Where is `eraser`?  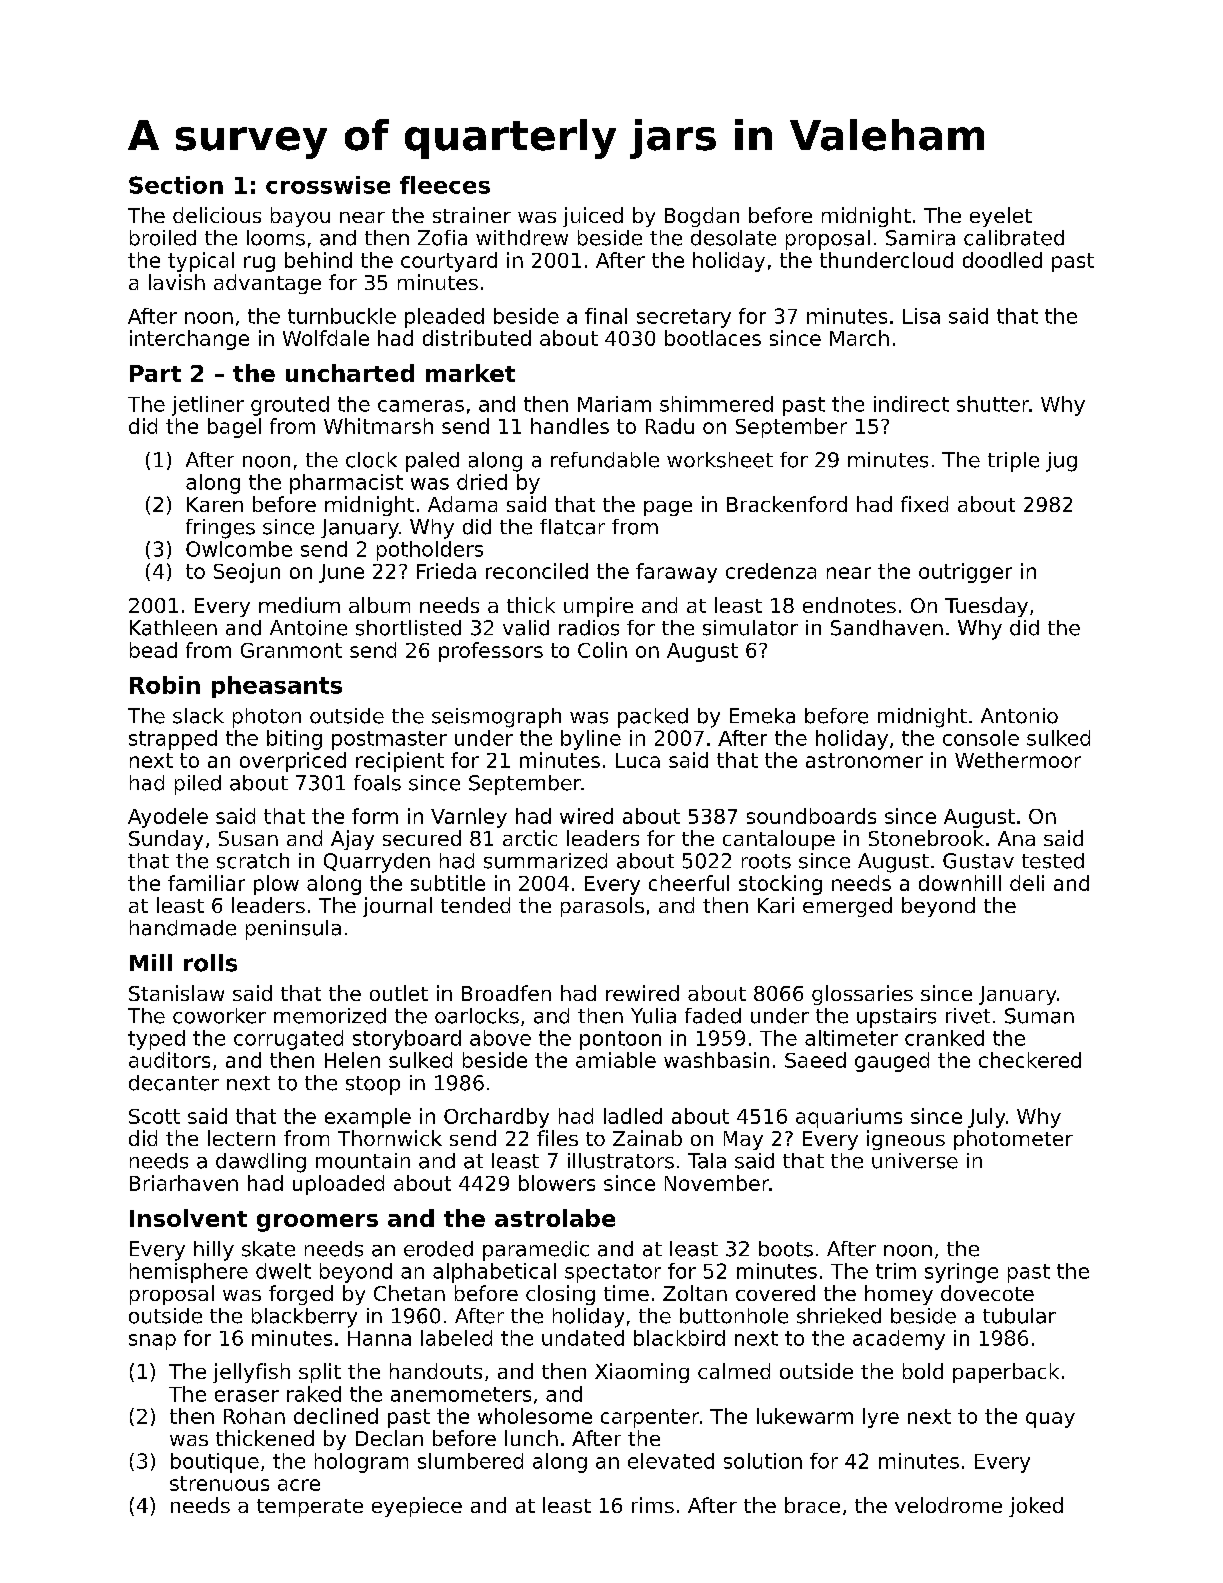 eraser is located at coordinates (247, 1396).
